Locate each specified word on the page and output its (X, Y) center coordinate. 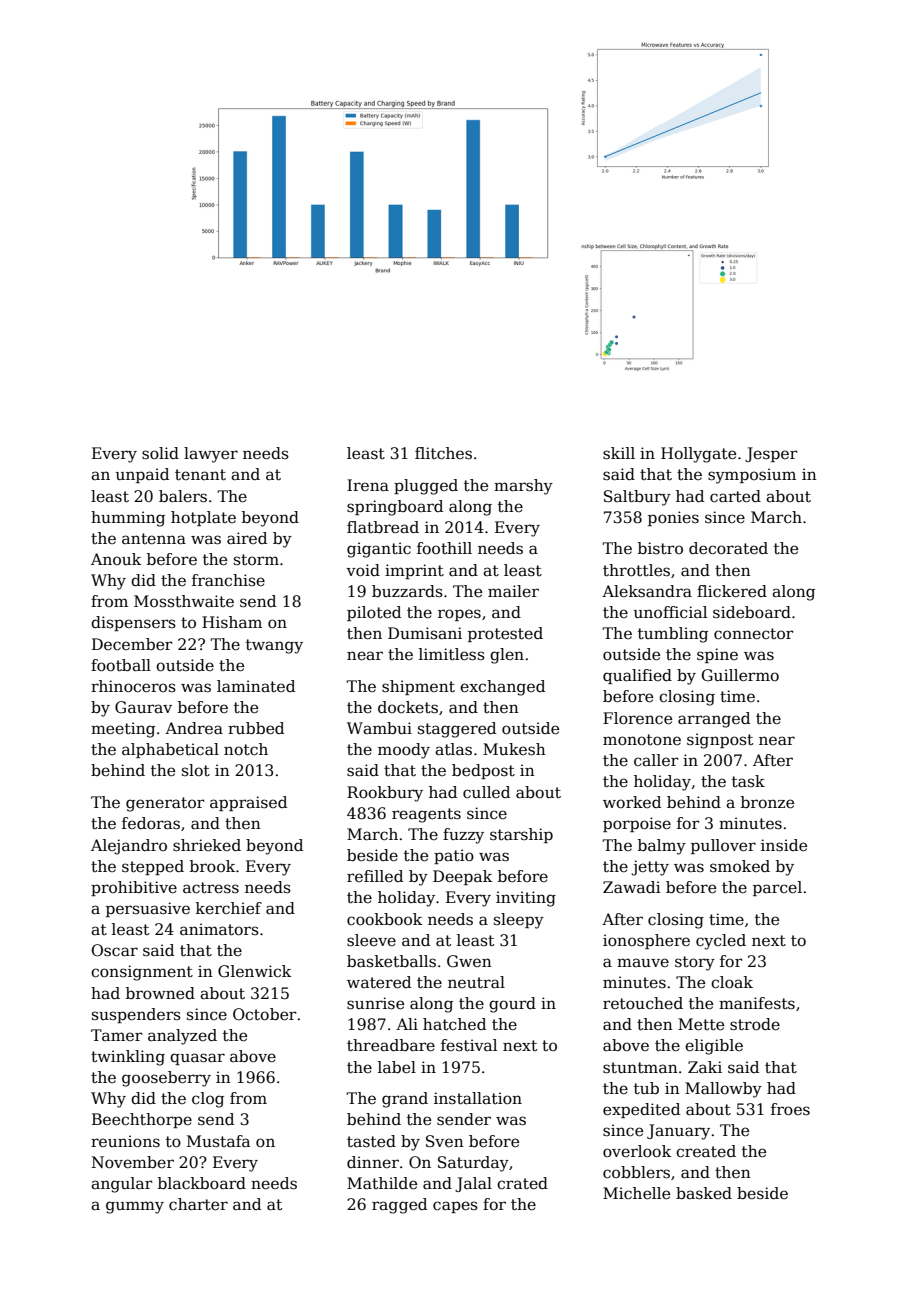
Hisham (232, 622)
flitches (443, 453)
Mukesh (514, 749)
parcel (777, 888)
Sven (445, 1141)
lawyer (211, 455)
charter (198, 1204)
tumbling (673, 635)
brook (212, 866)
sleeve (371, 940)
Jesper (771, 454)
